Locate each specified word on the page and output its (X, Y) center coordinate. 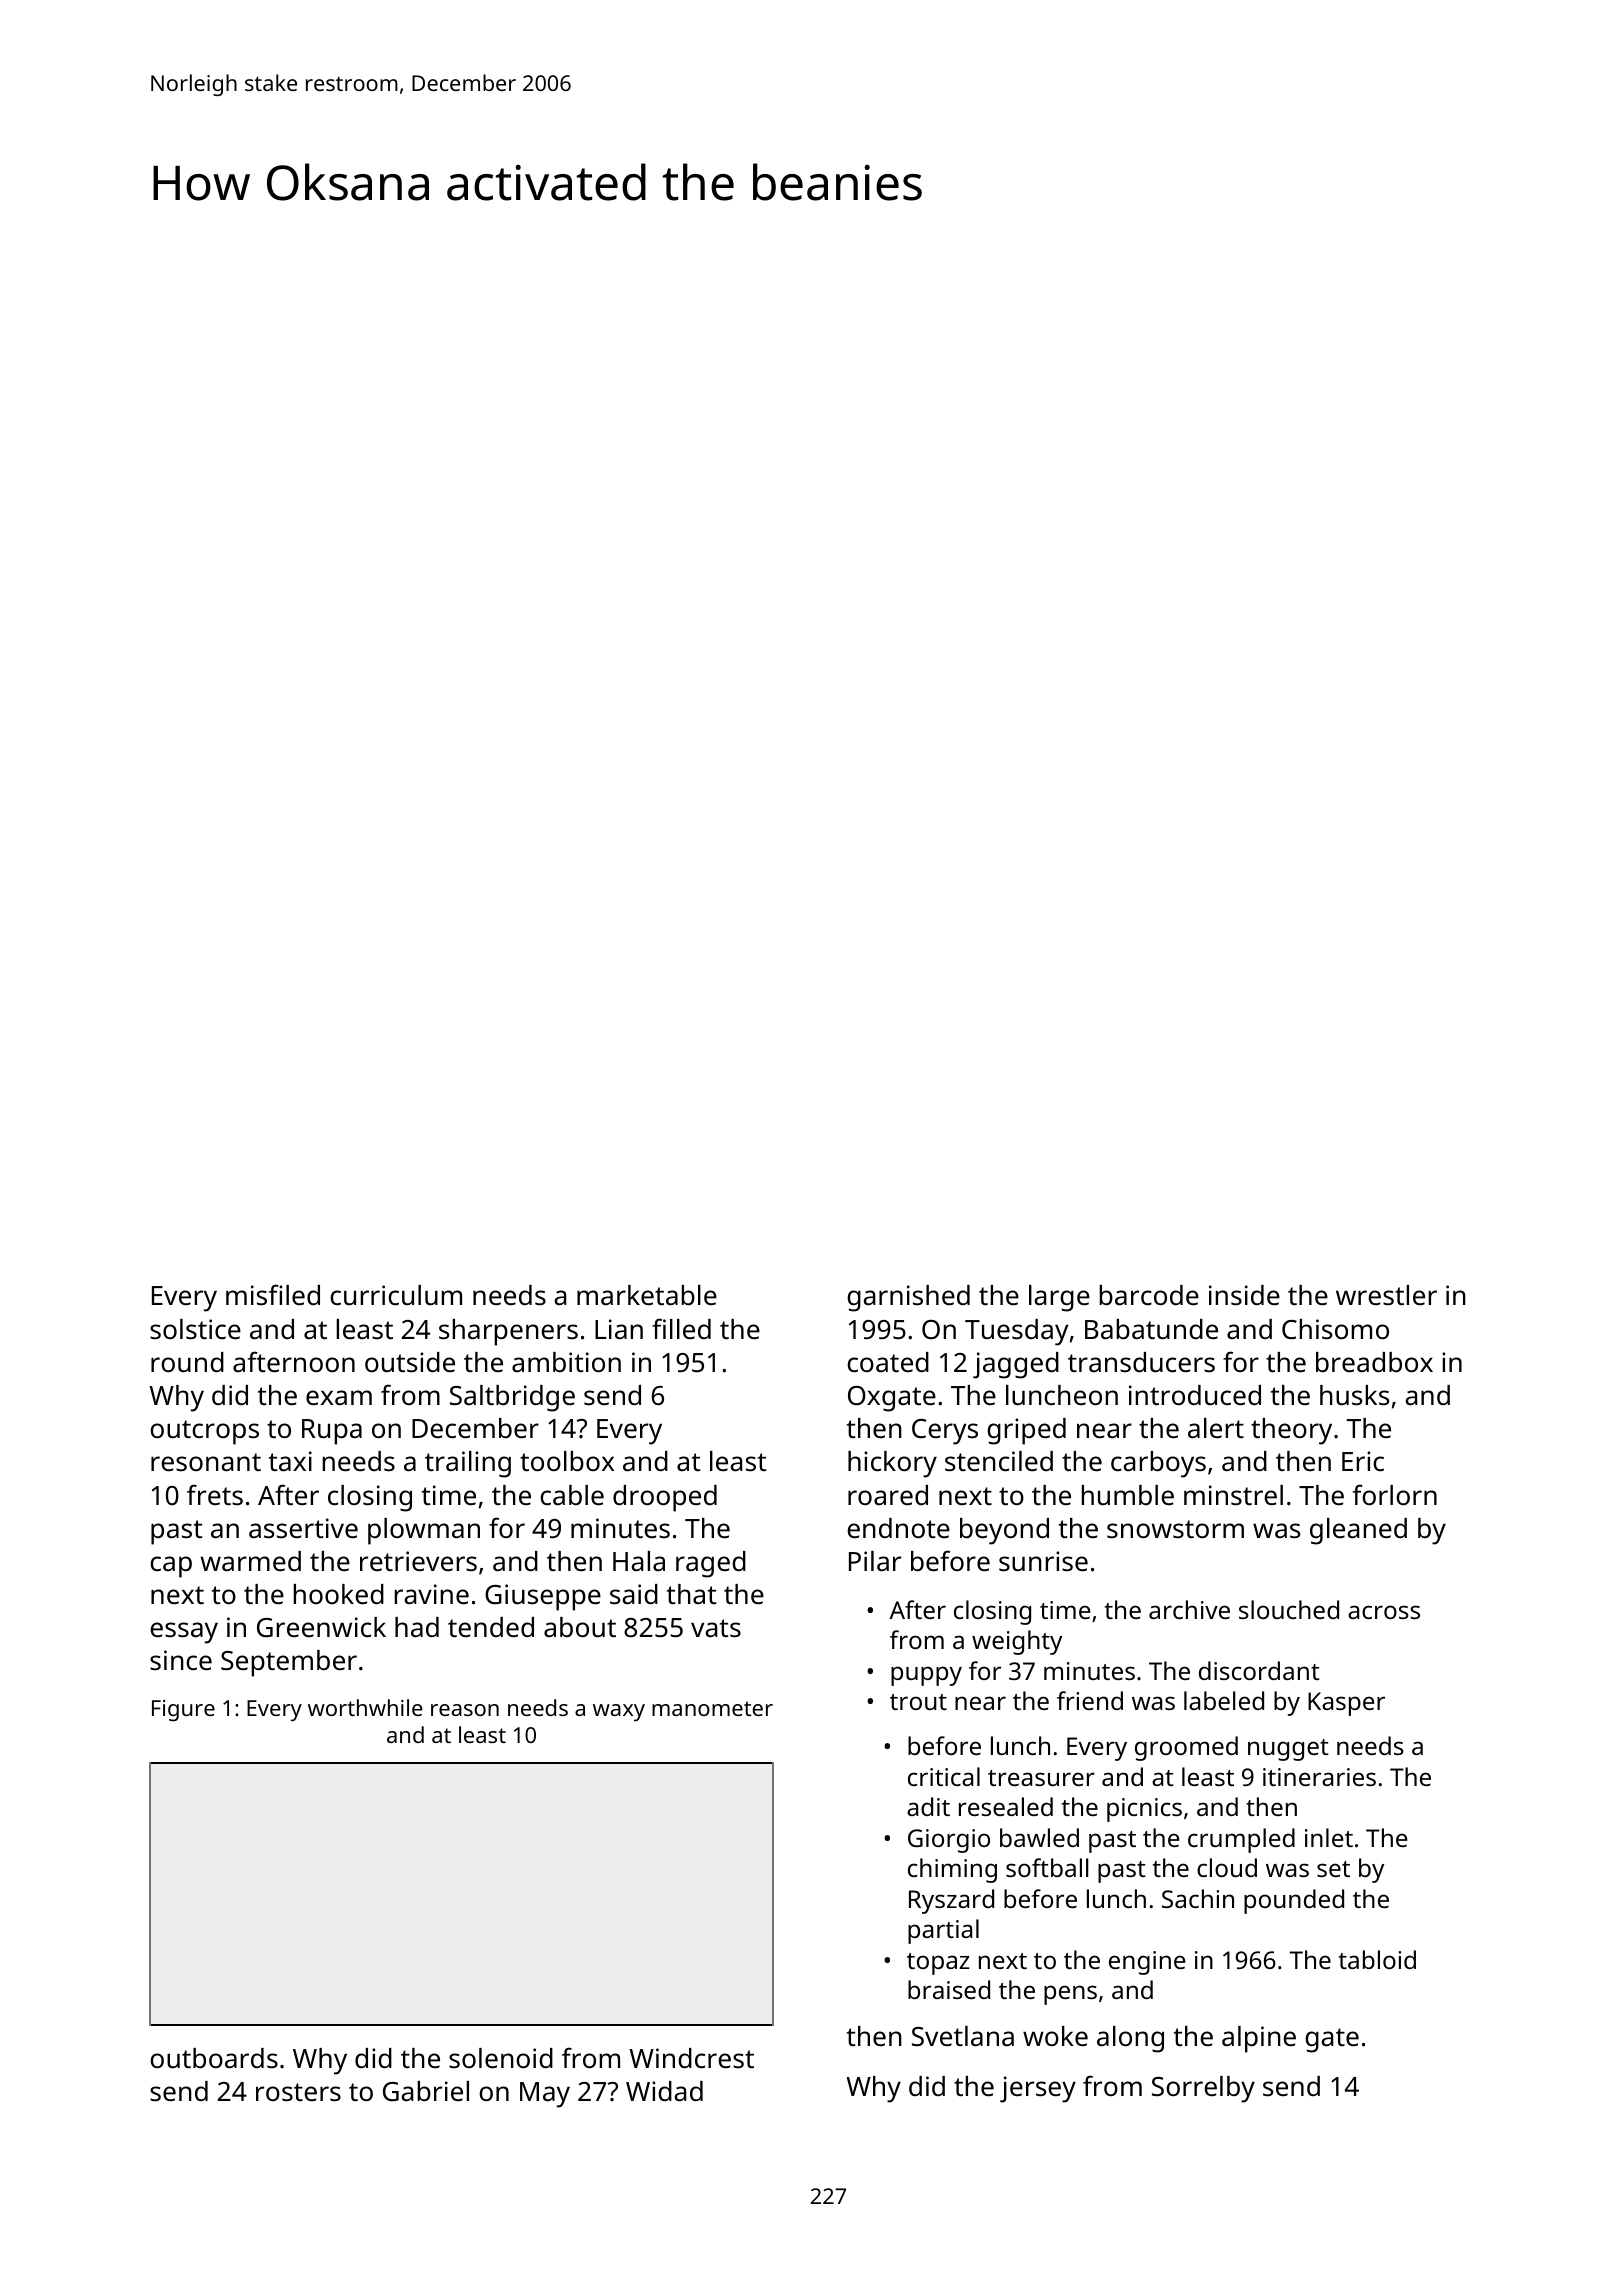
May (545, 2095)
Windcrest (691, 2058)
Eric (1363, 1461)
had (417, 1627)
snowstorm (1175, 1529)
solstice (195, 1329)
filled (681, 1328)
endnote (898, 1528)
